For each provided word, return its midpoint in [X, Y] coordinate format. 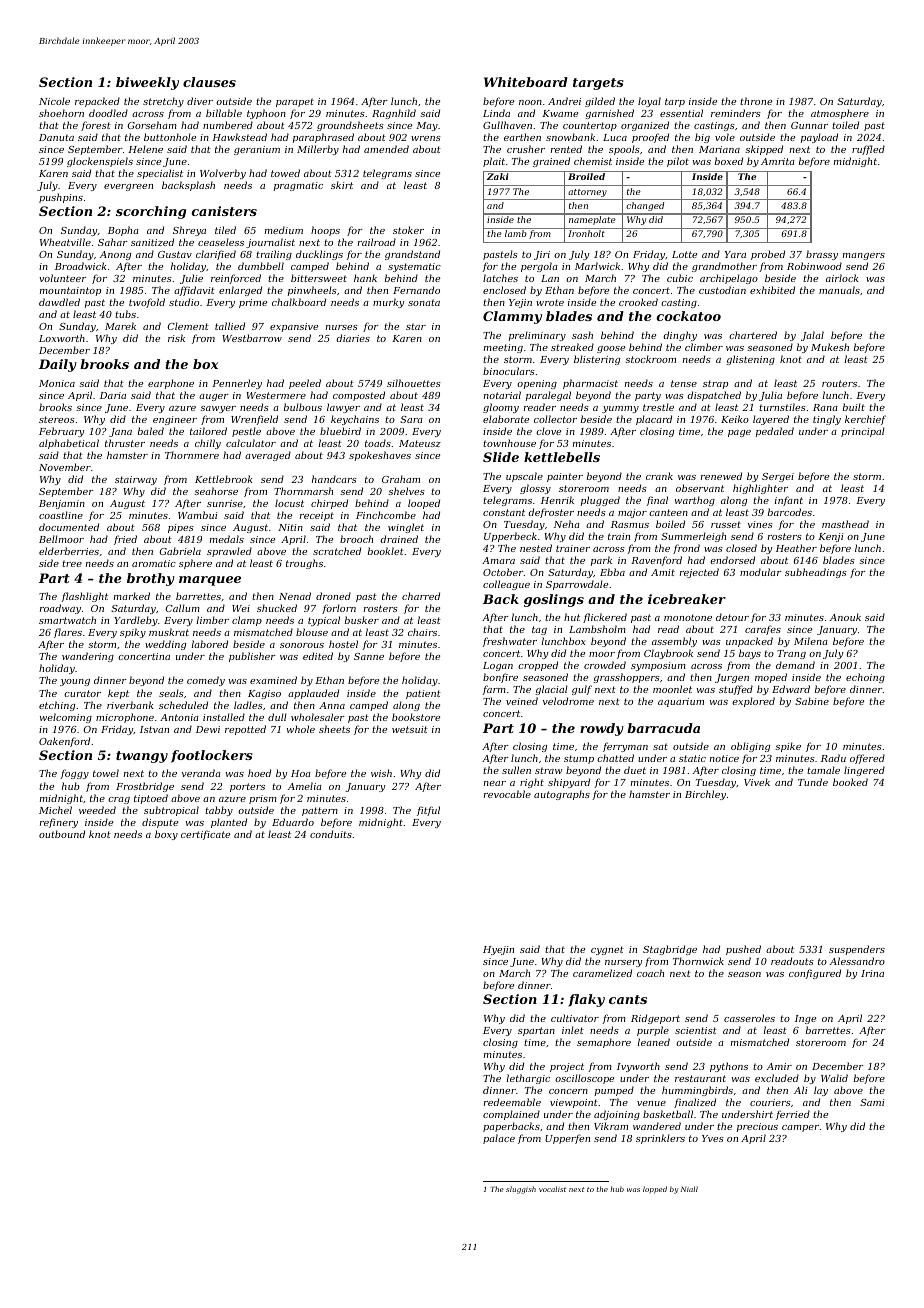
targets [598, 84]
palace [499, 1139]
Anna [332, 705]
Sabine [812, 701]
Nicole [54, 101]
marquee [210, 581]
